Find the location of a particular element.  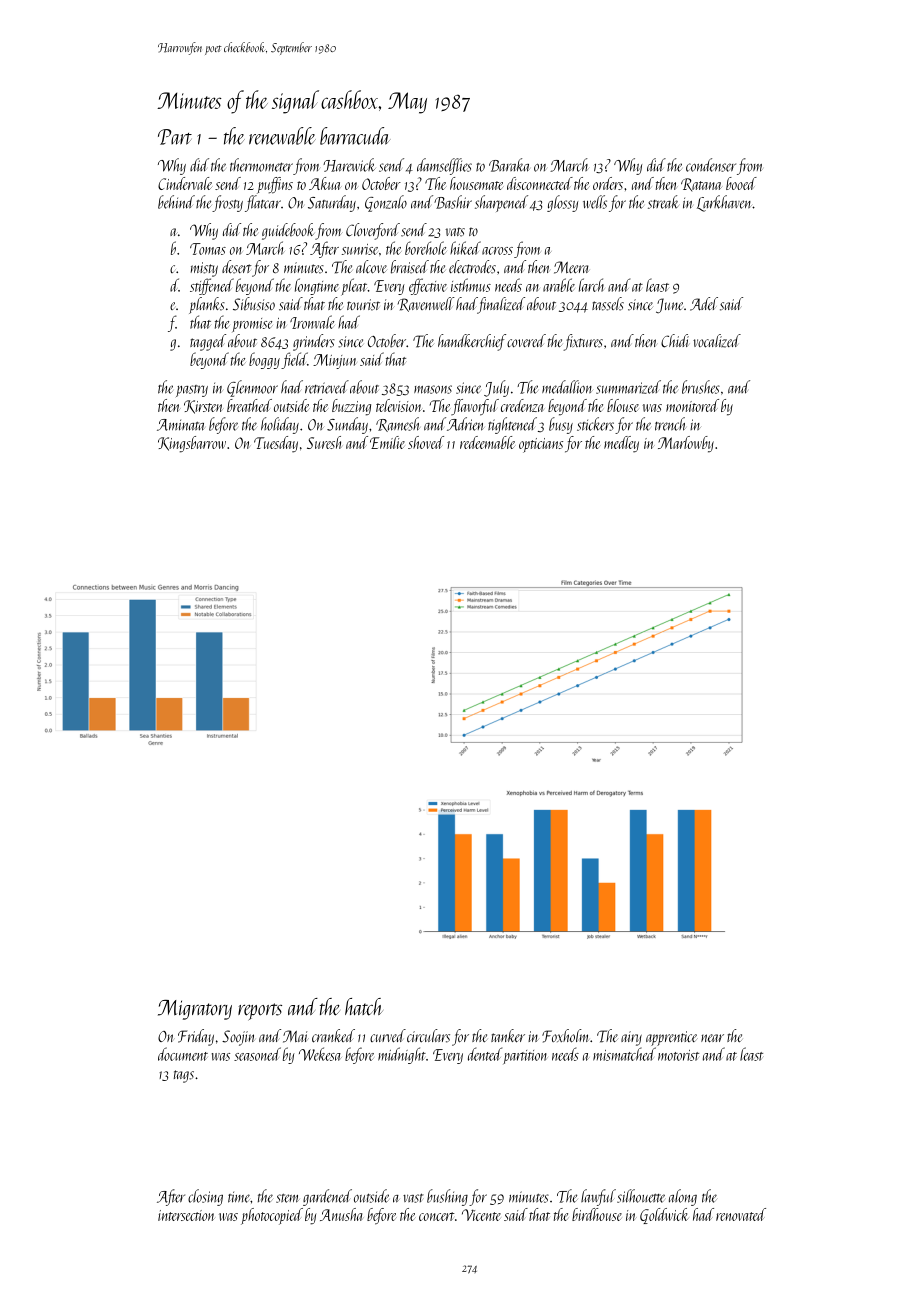

condenser is located at coordinates (711, 165).
